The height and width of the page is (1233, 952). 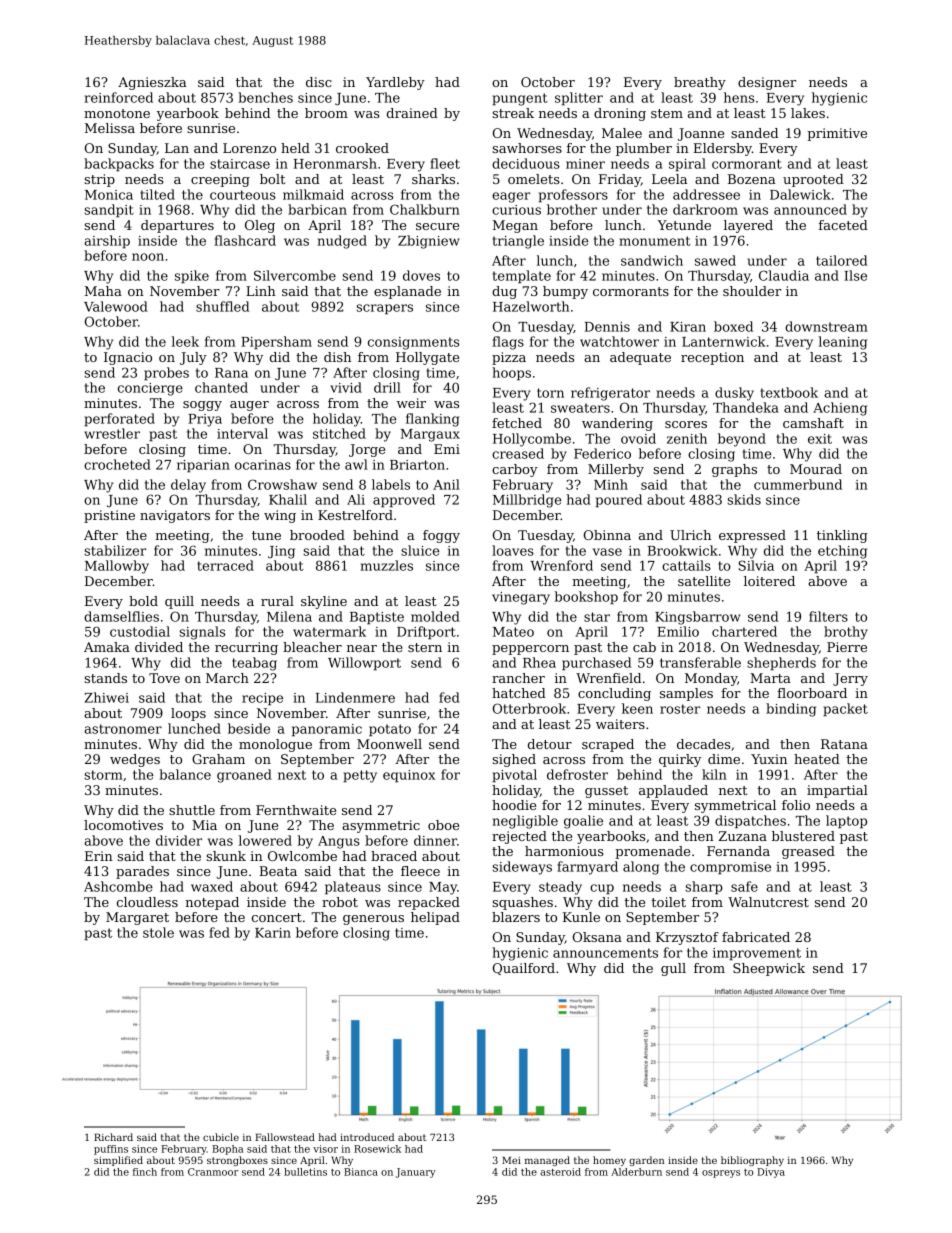 I want to click on primitive, so click(x=837, y=134).
